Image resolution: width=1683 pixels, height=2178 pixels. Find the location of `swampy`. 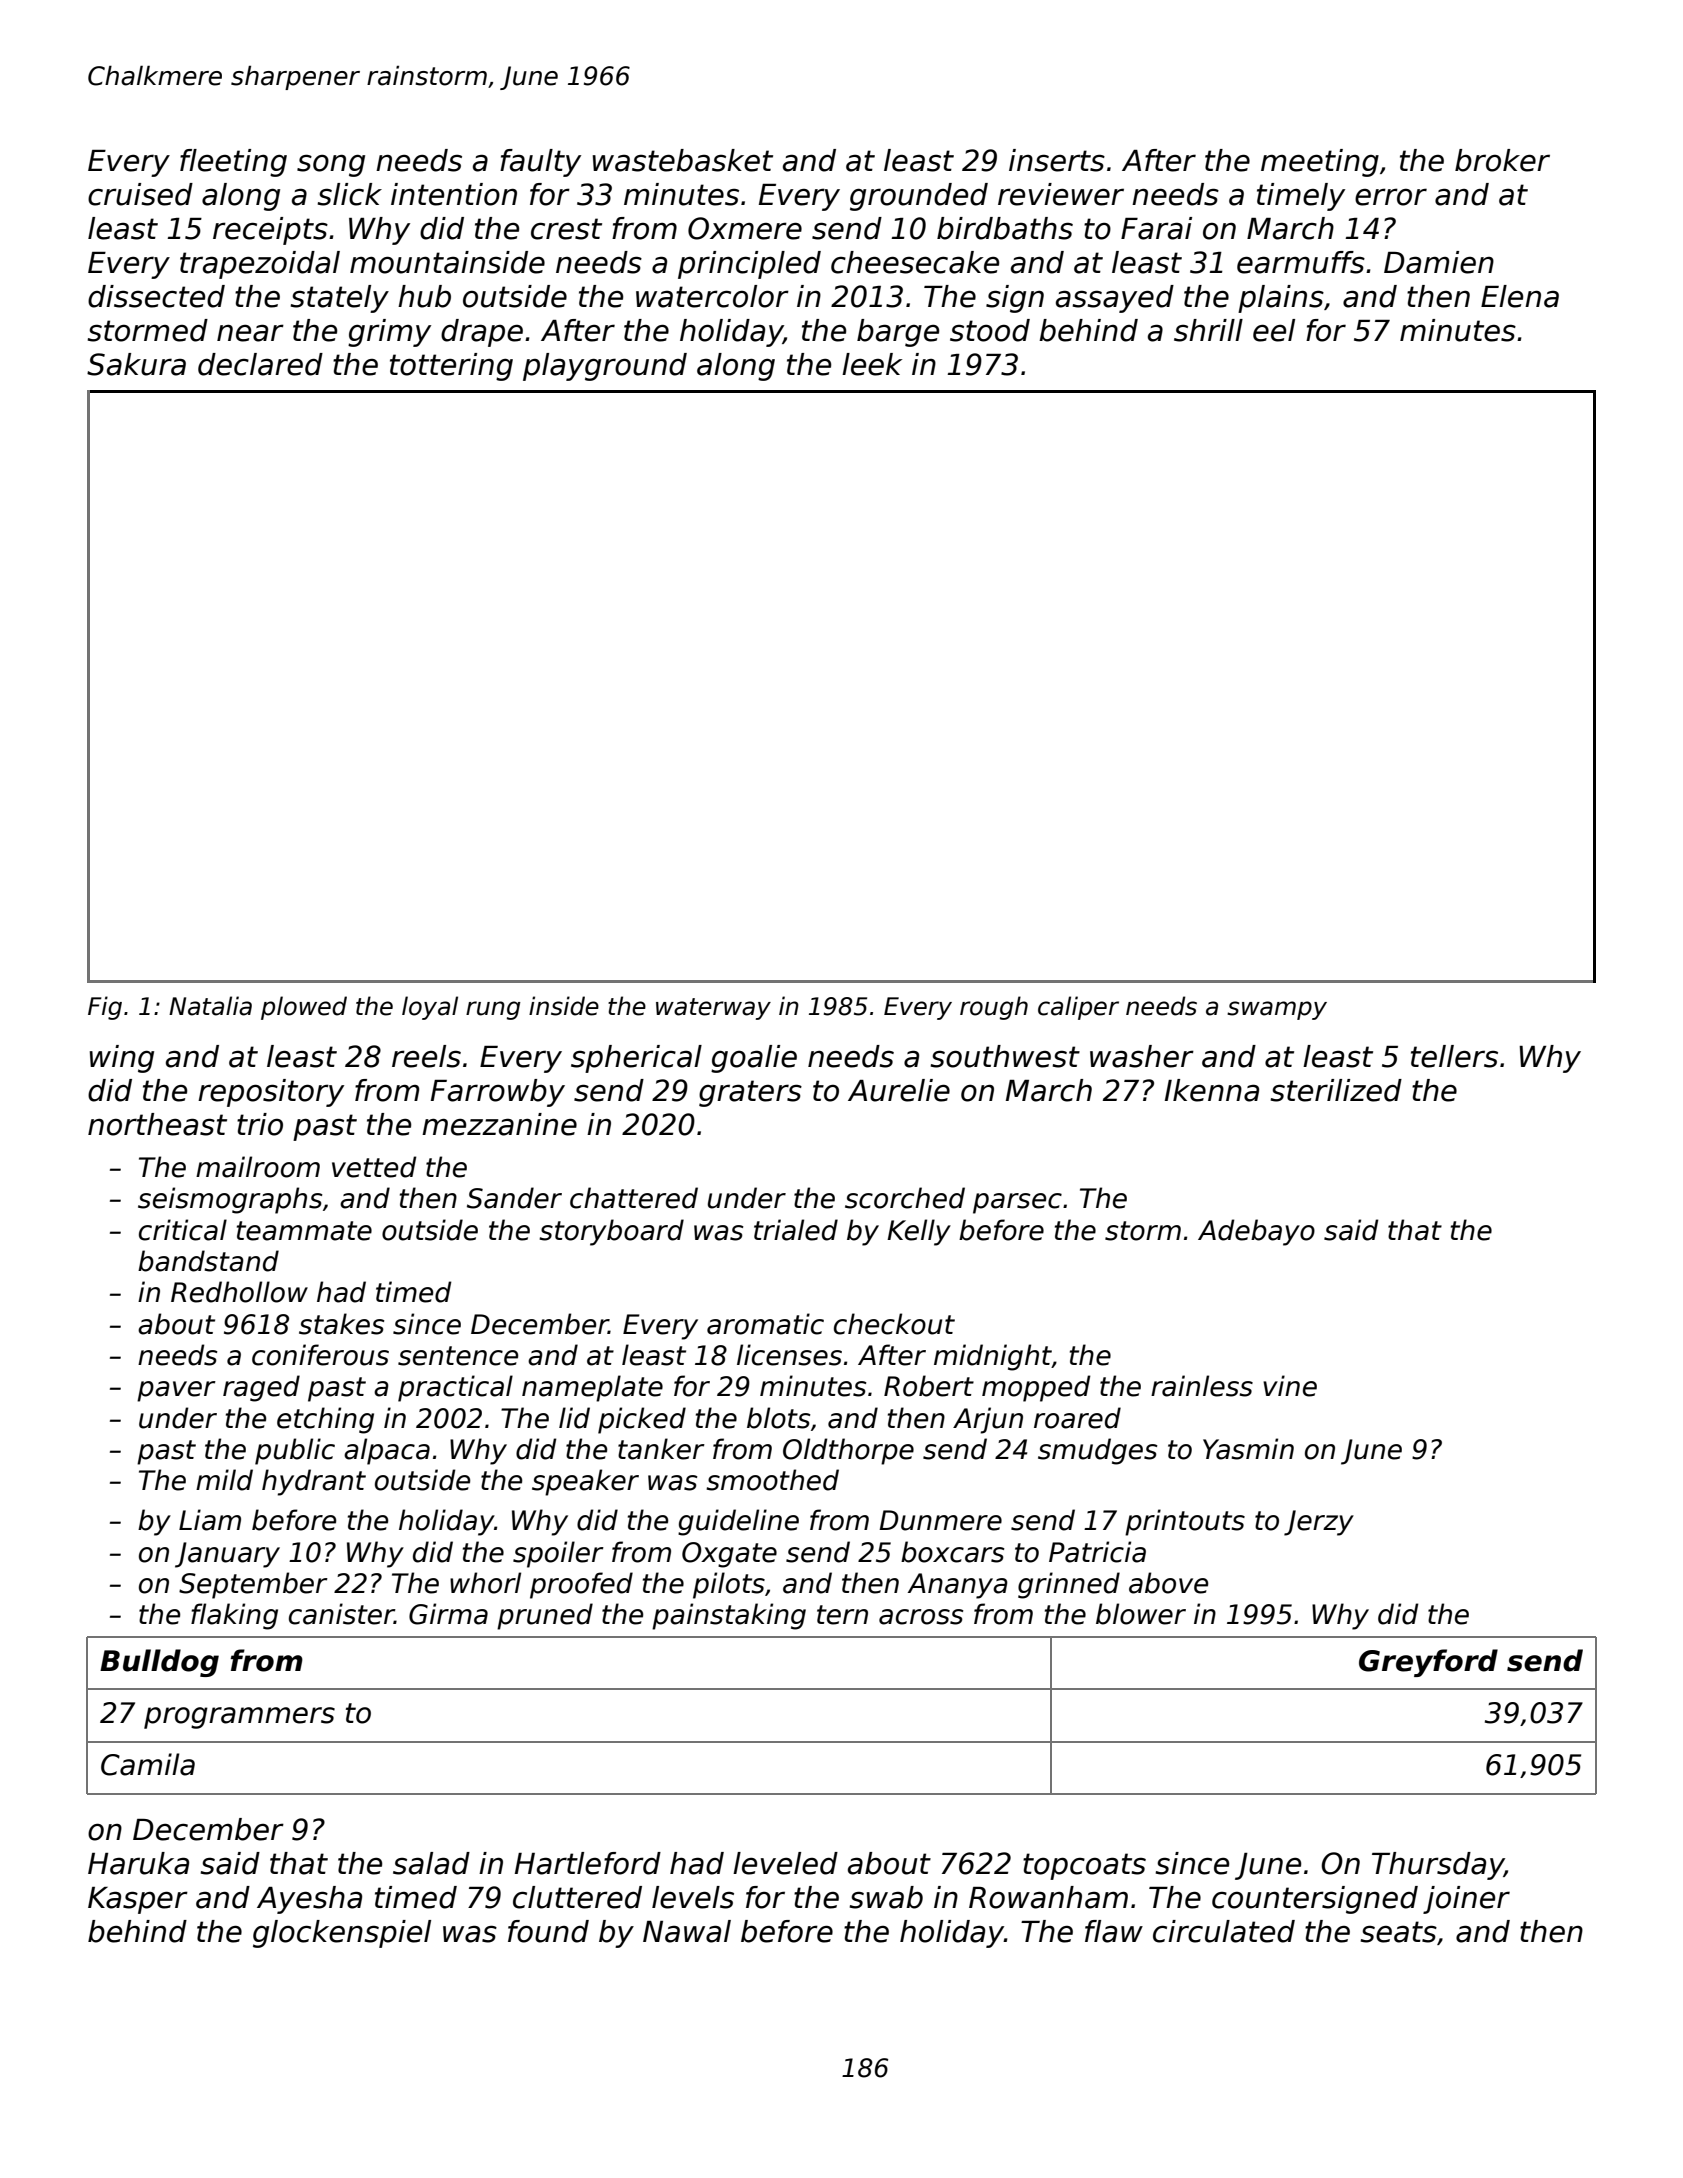

swampy is located at coordinates (1277, 1010).
